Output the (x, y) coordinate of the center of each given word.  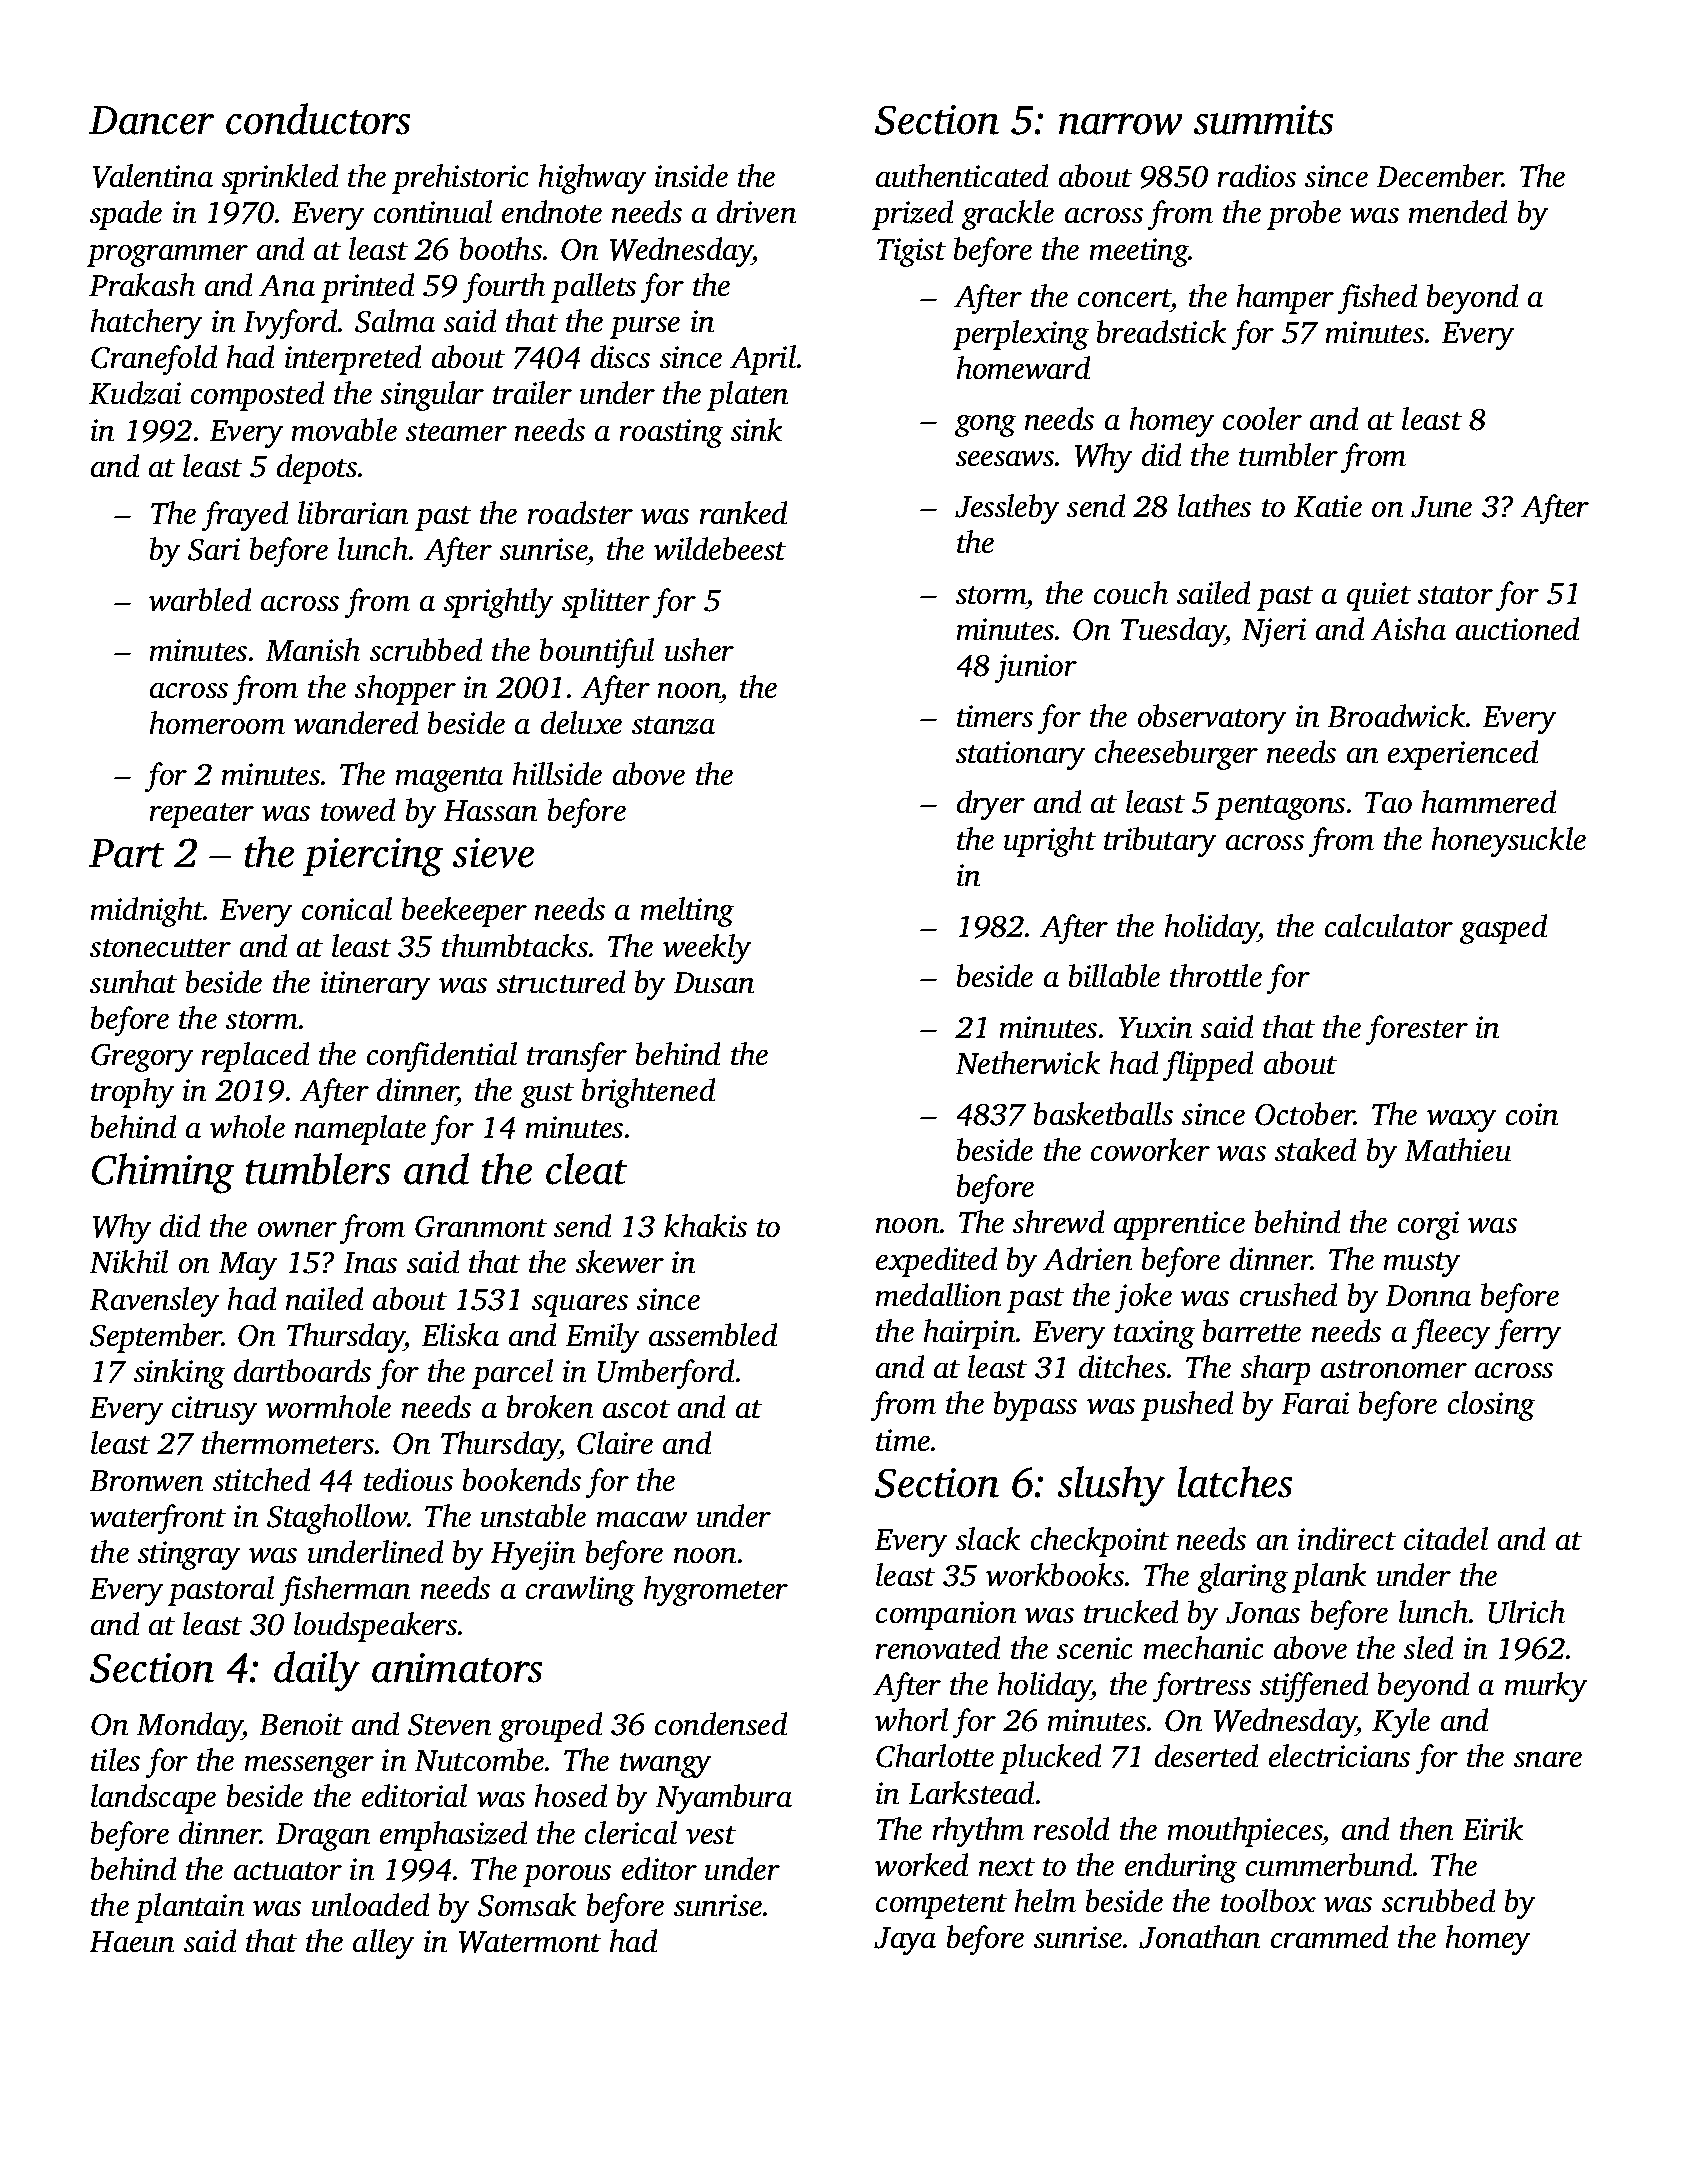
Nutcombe (479, 1759)
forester (1417, 1030)
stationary (1020, 755)
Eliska (460, 1334)
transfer (577, 1057)
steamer (456, 432)
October (1305, 1114)
